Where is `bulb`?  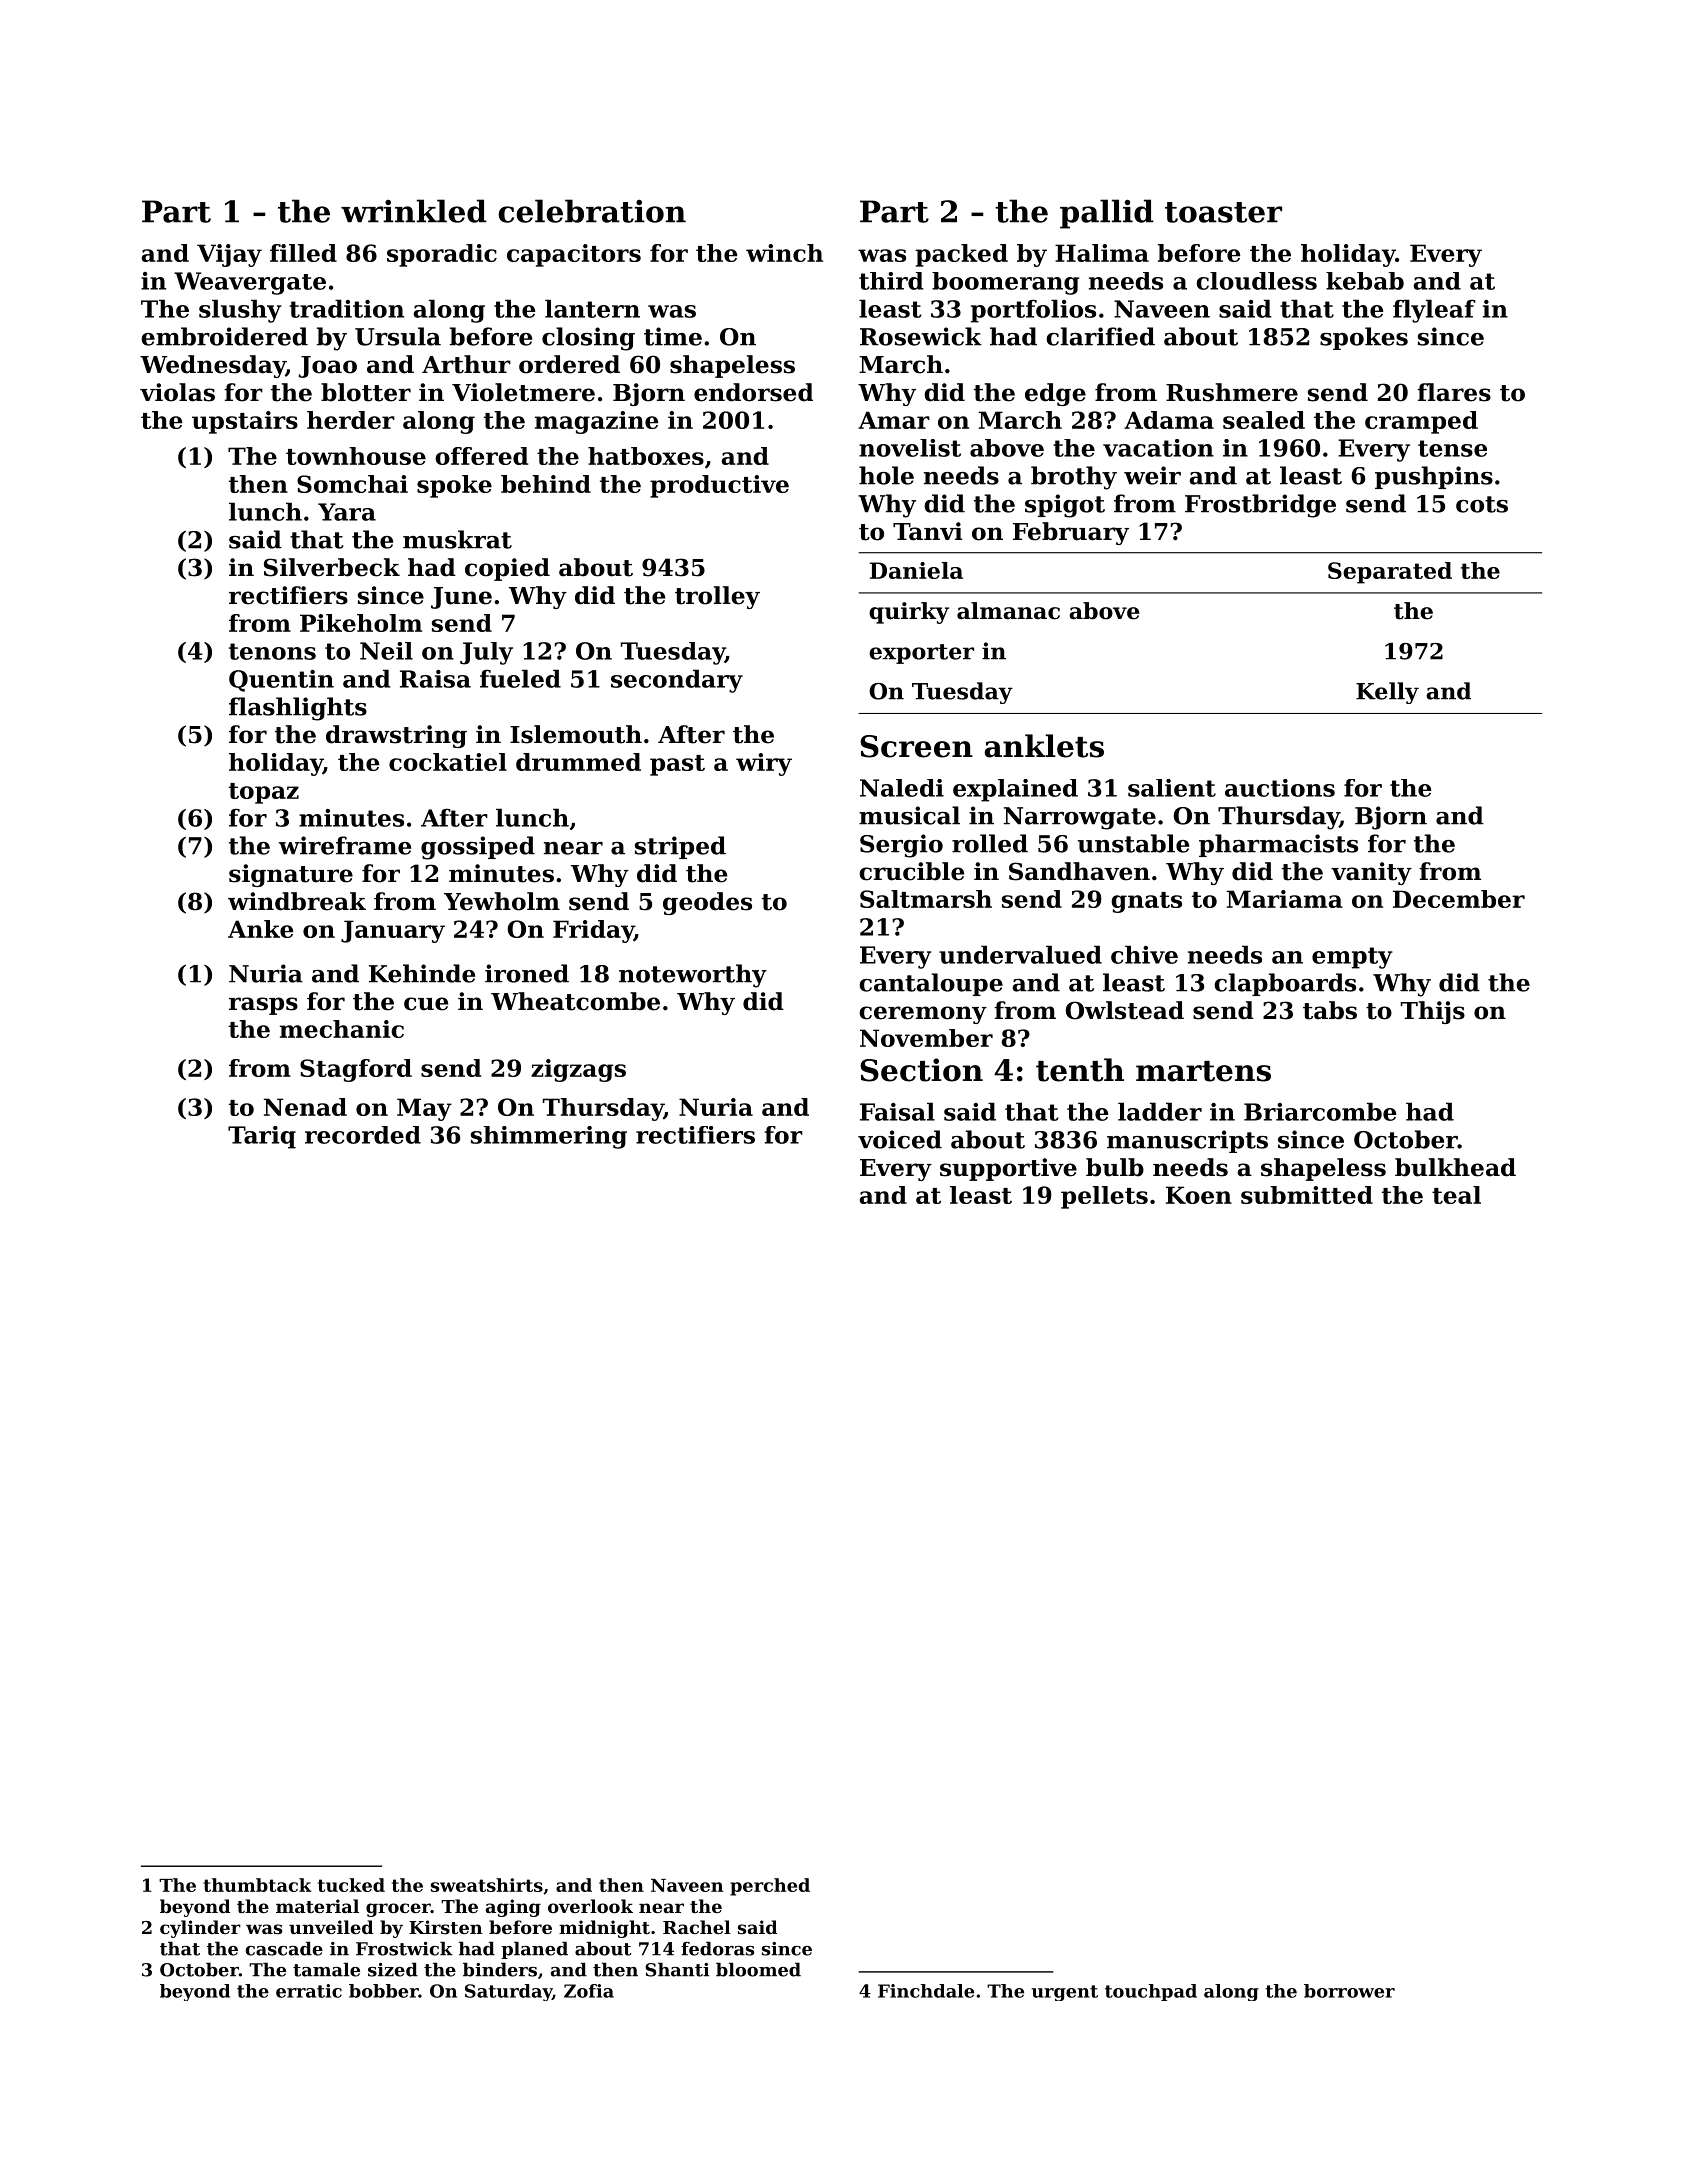
bulb is located at coordinates (1115, 1167).
